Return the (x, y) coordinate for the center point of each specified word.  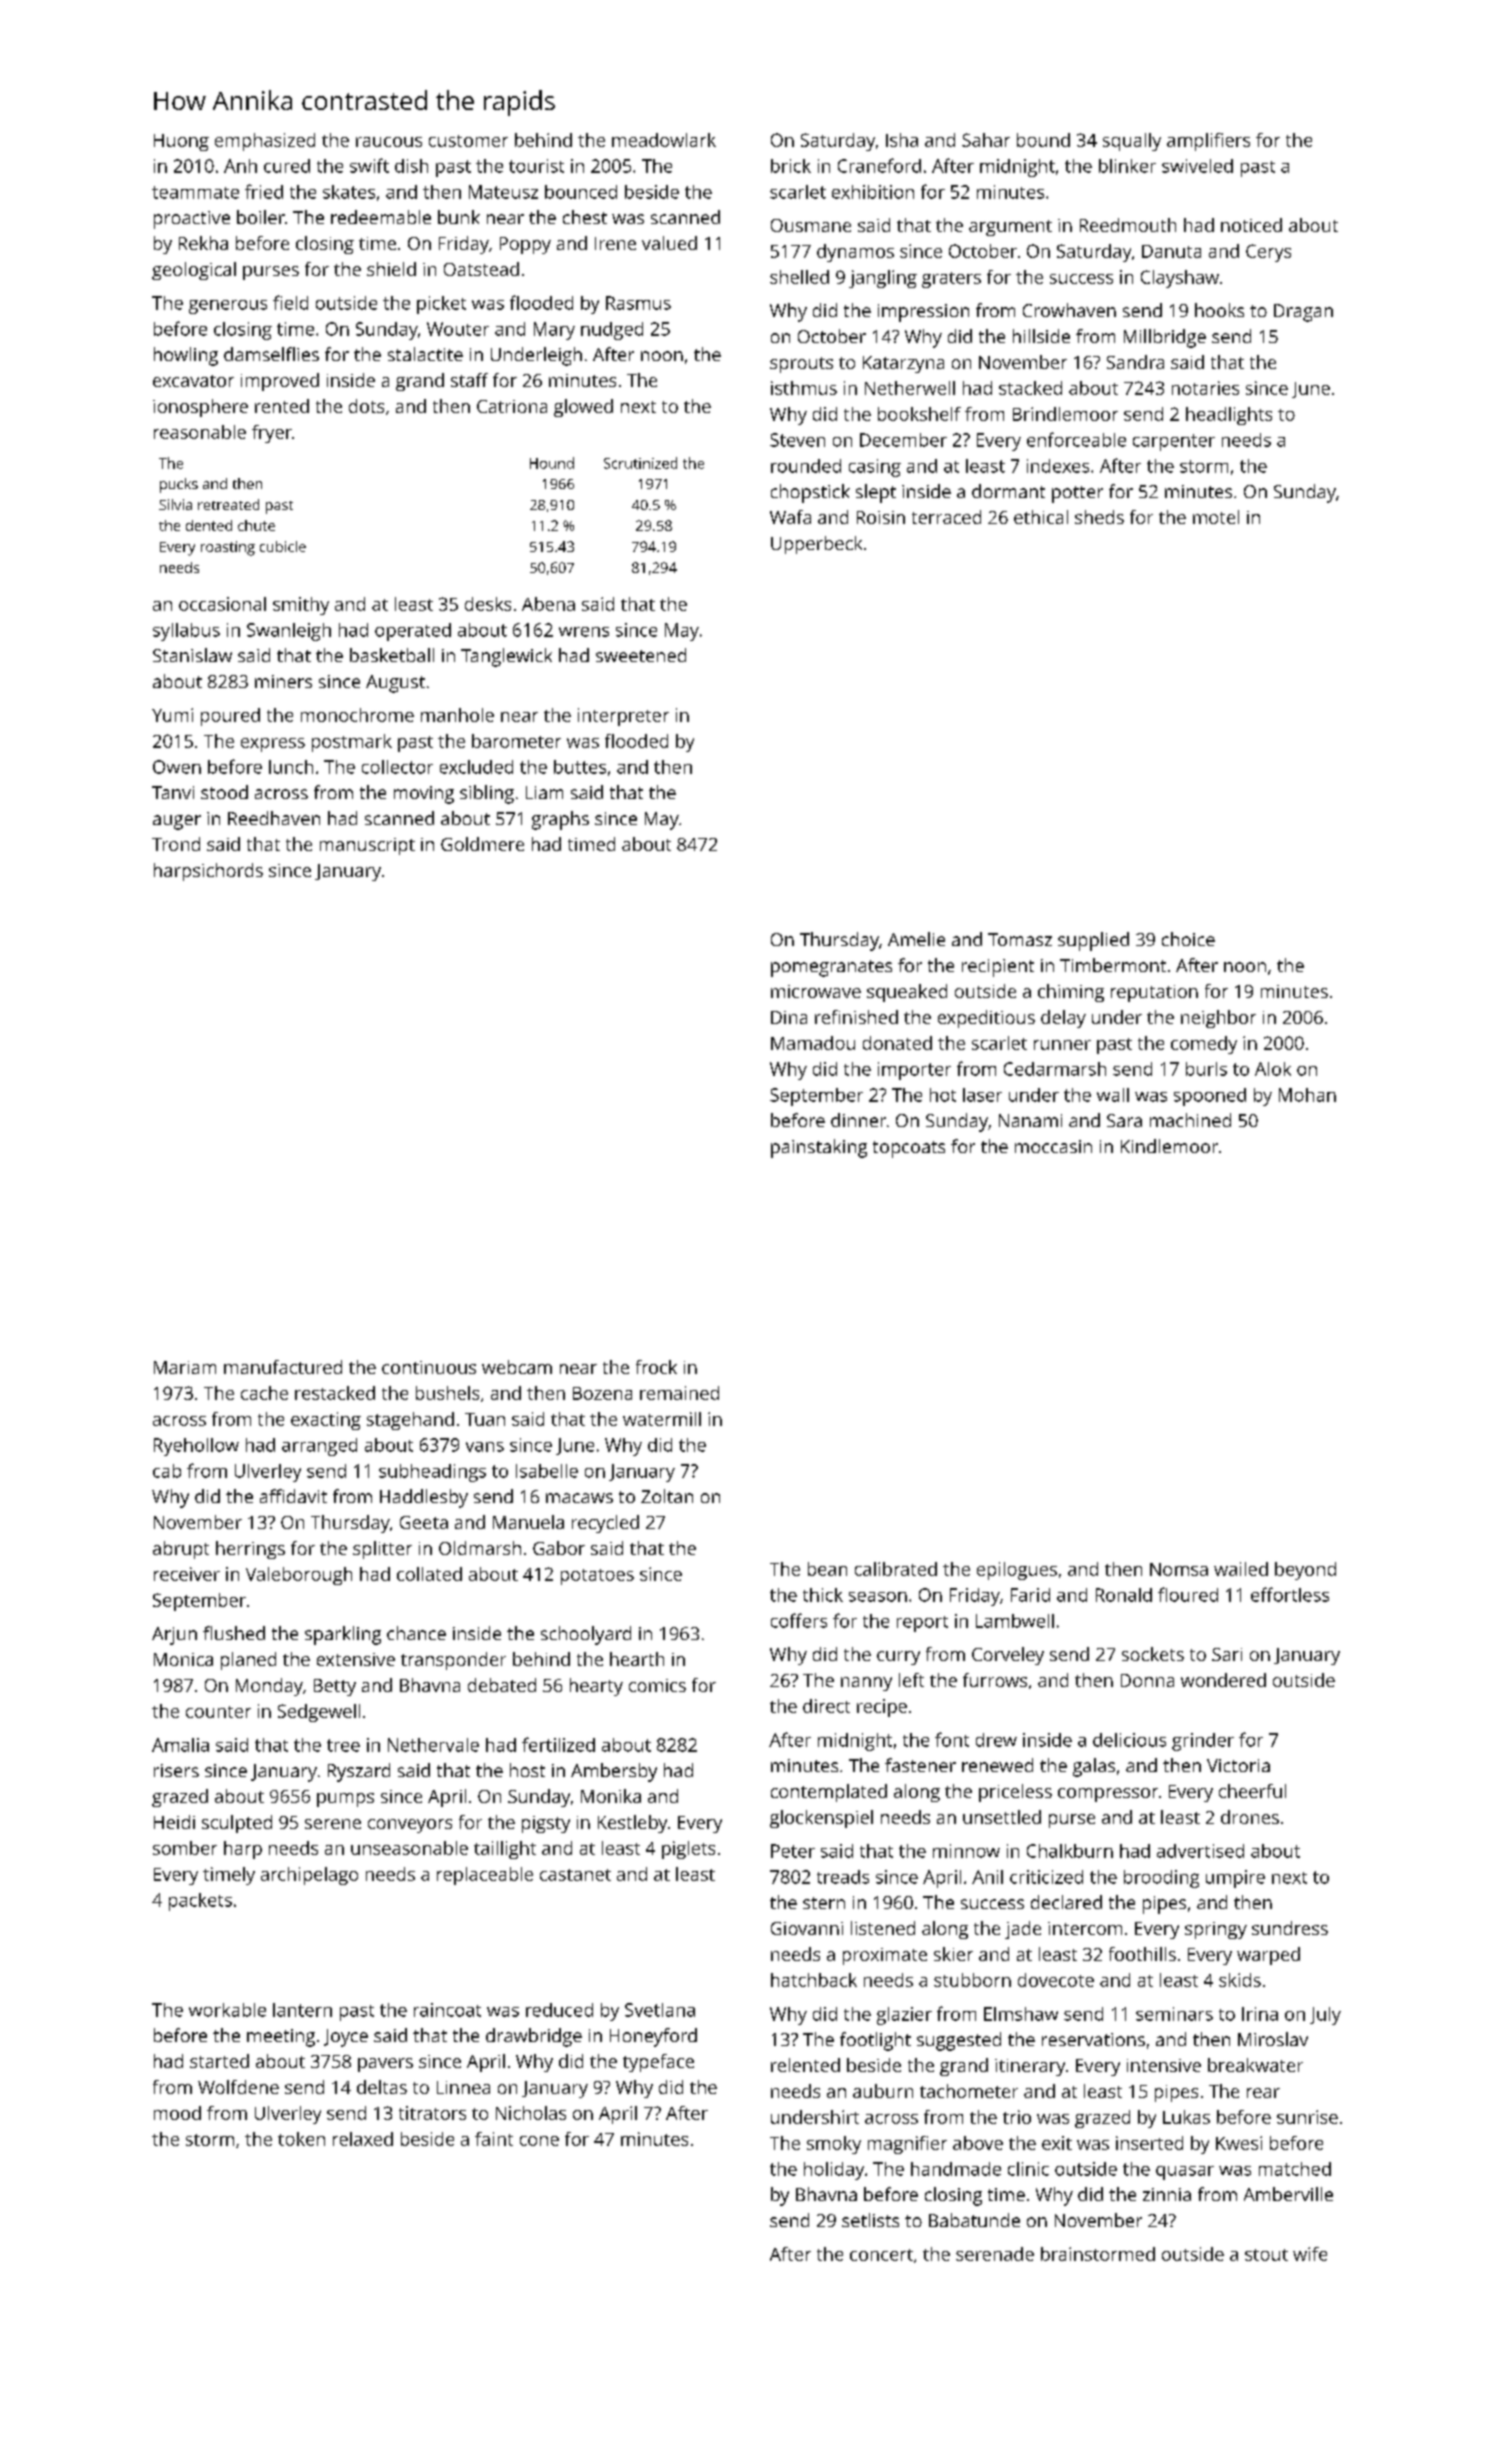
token (301, 2139)
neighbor (1218, 1019)
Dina (789, 1017)
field (290, 302)
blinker (1127, 166)
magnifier (907, 2145)
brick (791, 166)
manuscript (367, 846)
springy (1216, 1930)
